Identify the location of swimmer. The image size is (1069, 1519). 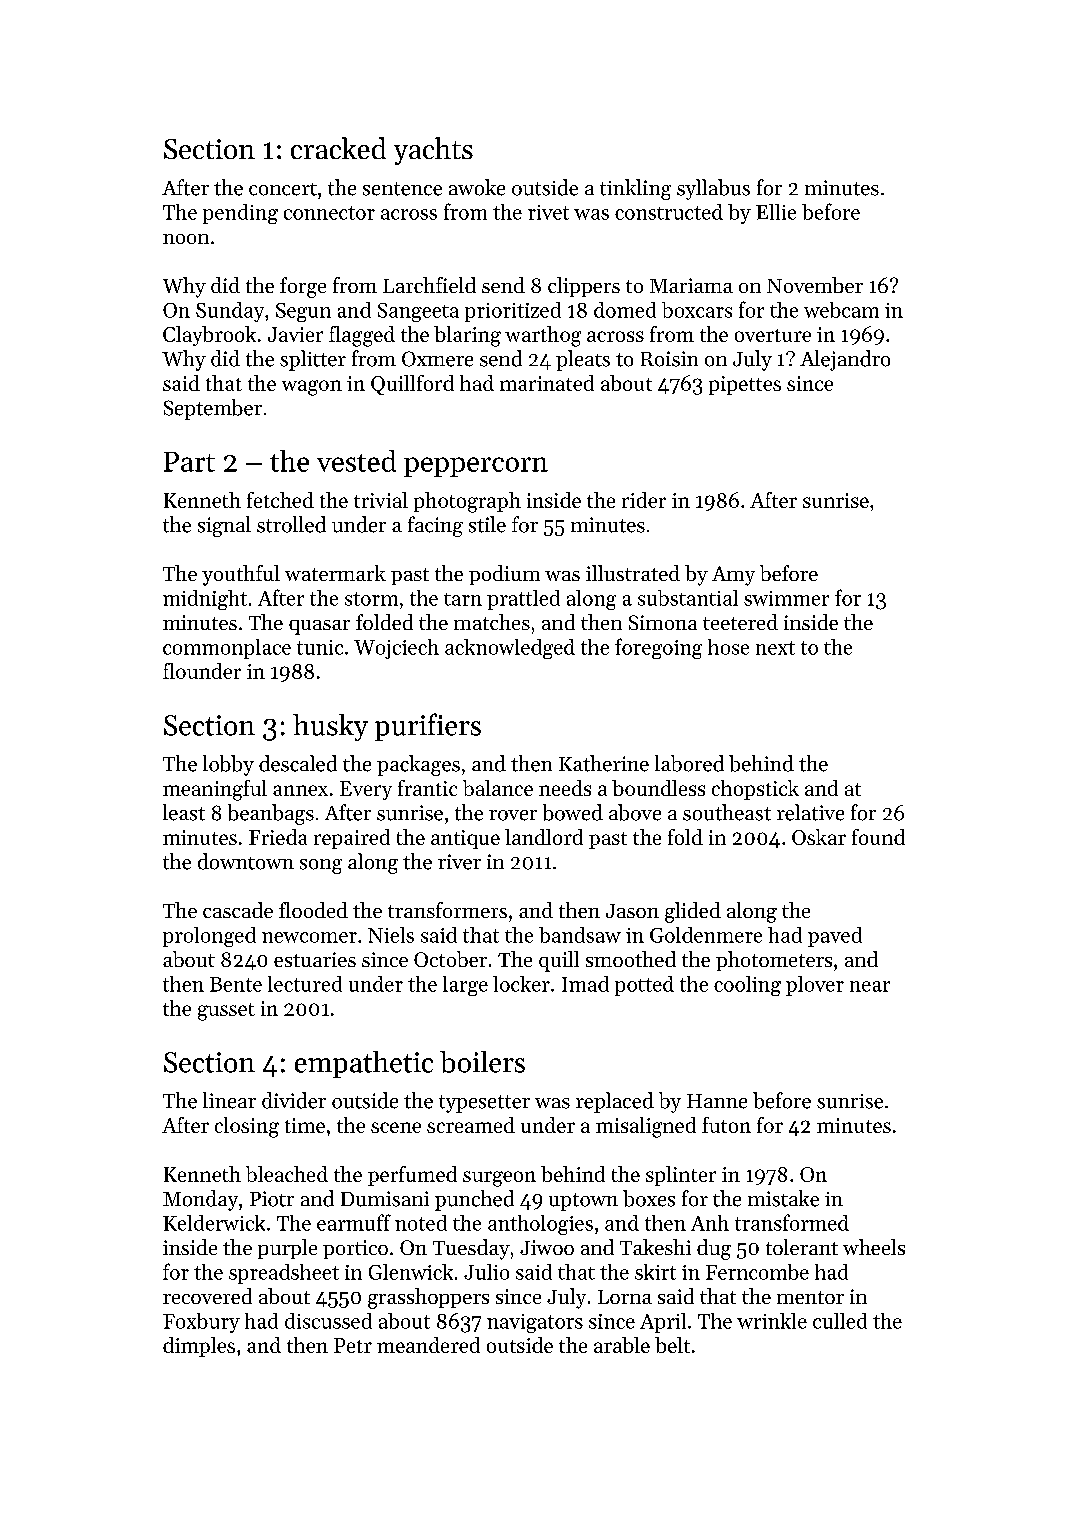
(786, 598).
